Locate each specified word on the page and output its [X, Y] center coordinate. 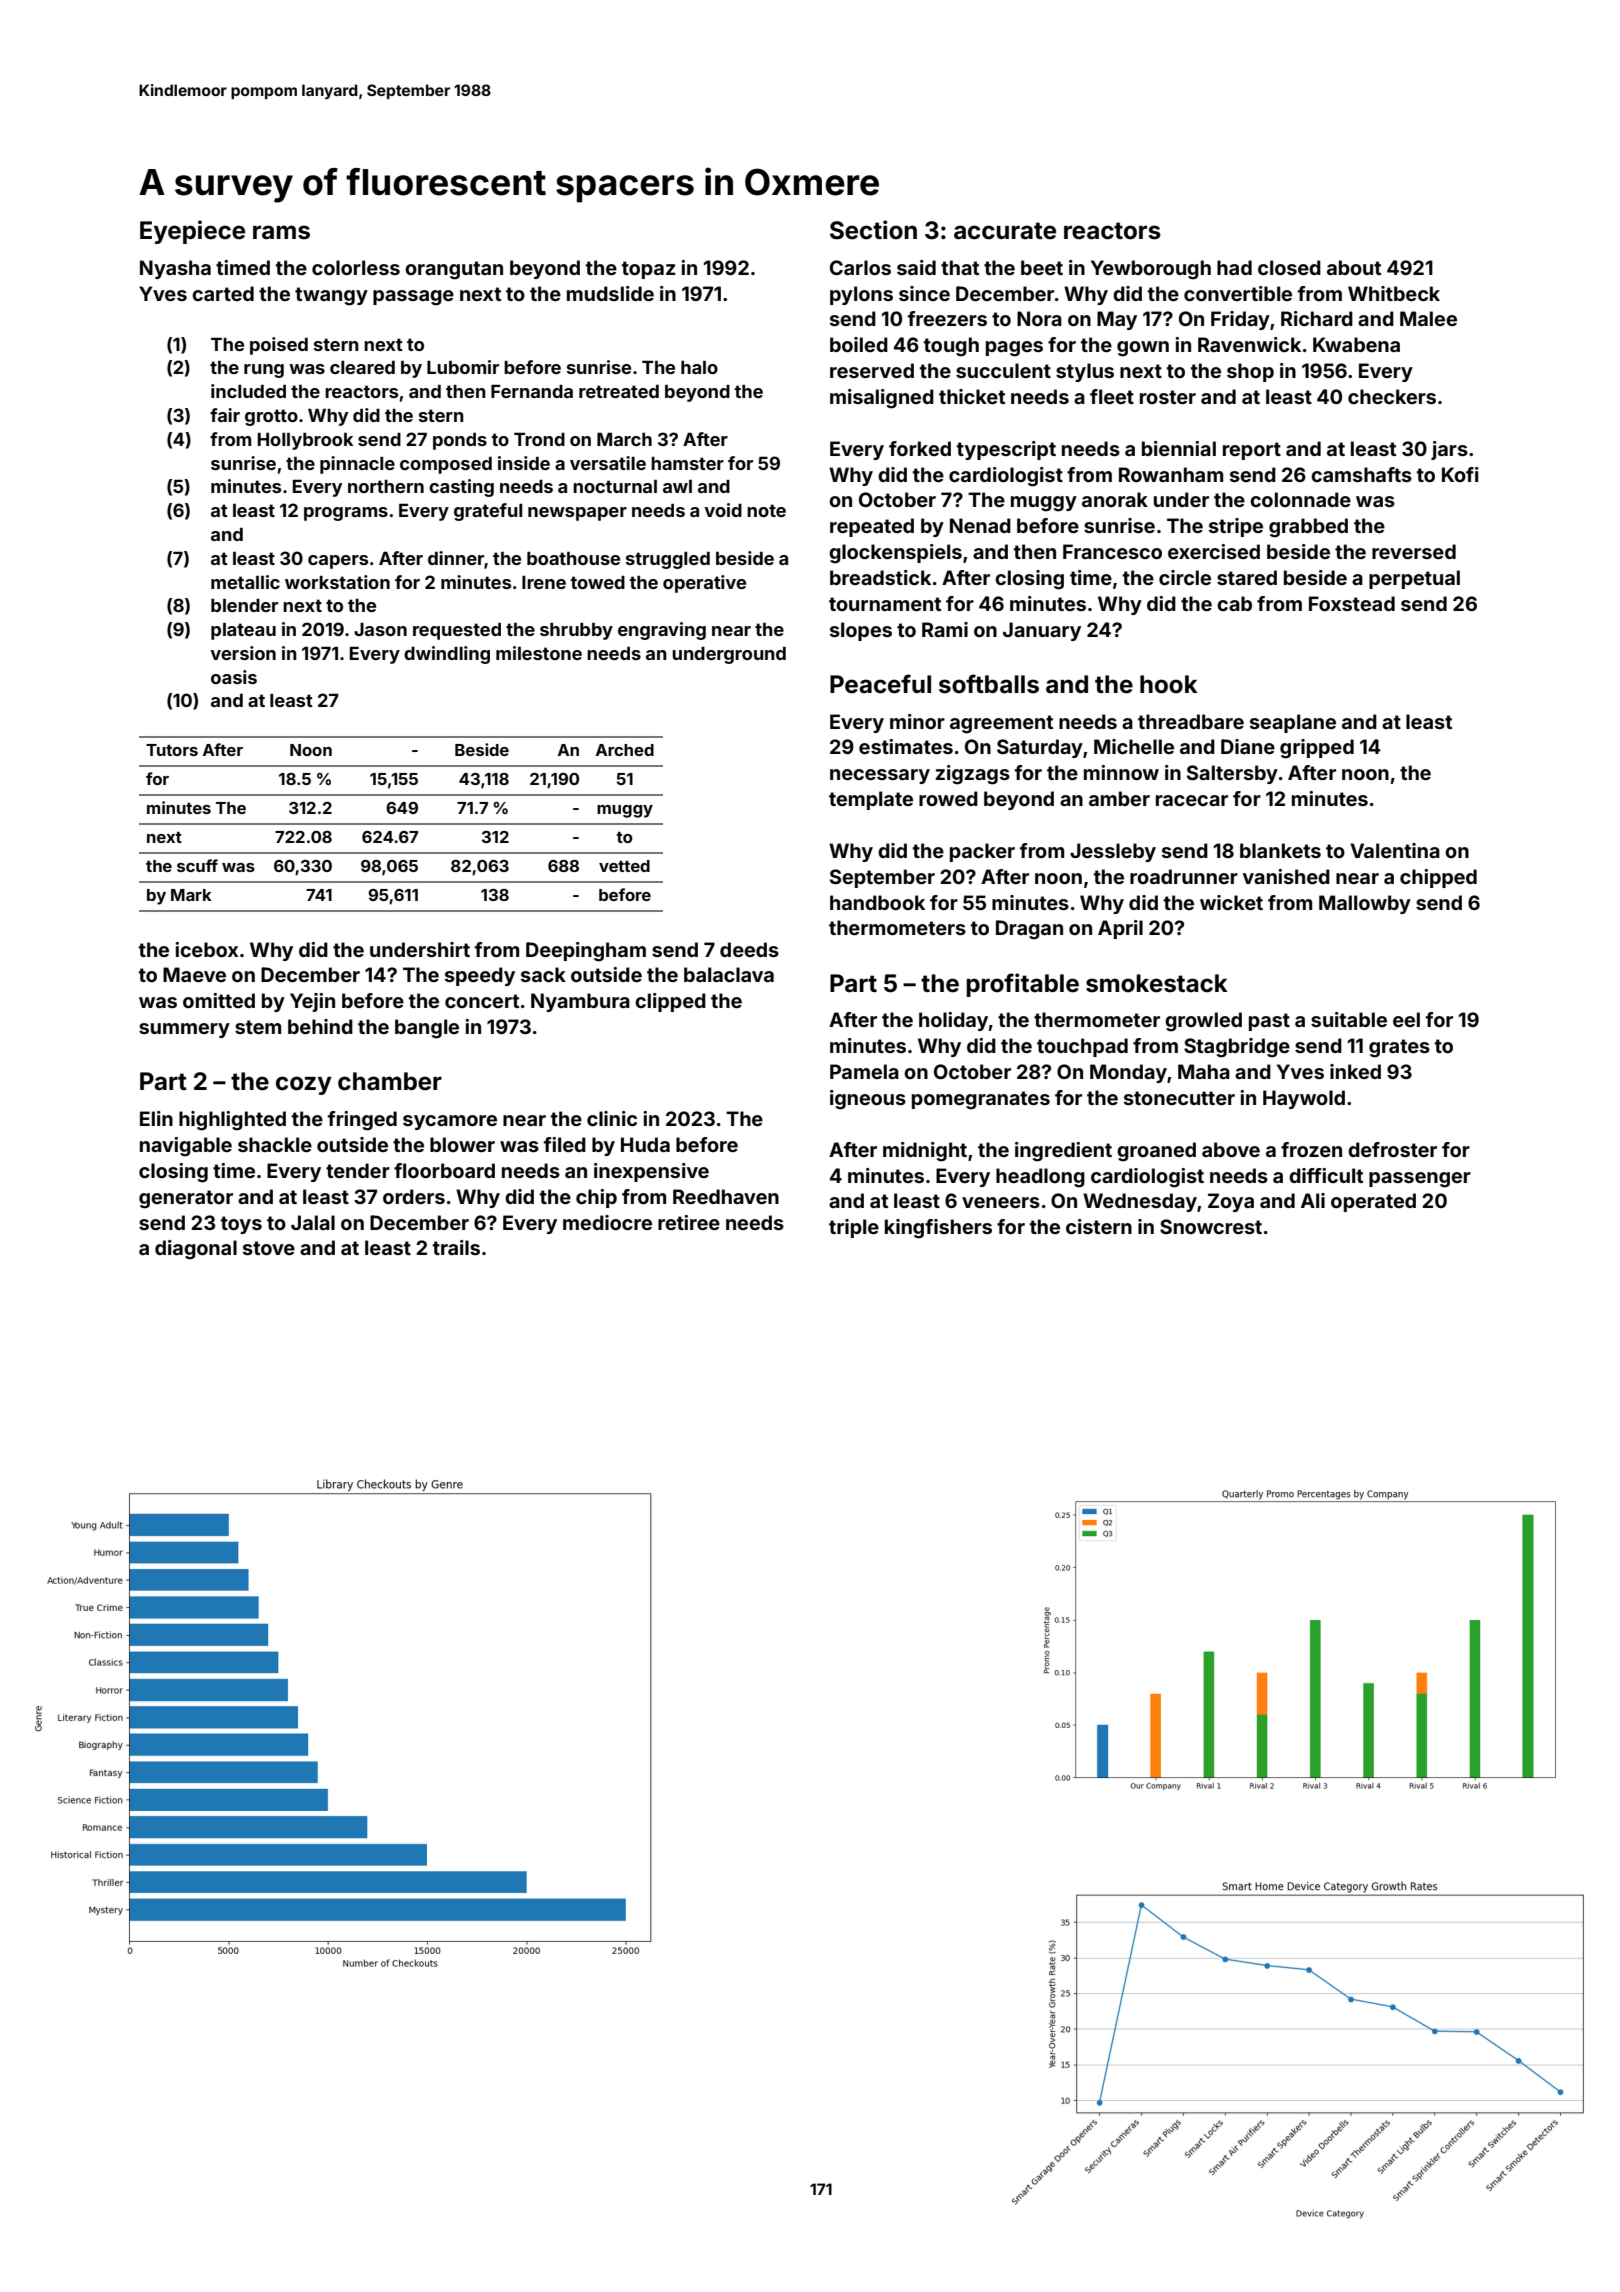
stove [269, 1248]
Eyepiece [192, 232]
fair [225, 415]
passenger [1420, 1180]
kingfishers [938, 1229]
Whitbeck [1394, 293]
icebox [206, 949]
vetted [624, 866]
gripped [1317, 749]
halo [699, 367]
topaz [648, 270]
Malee [1428, 318]
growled [1203, 1022]
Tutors [172, 750]
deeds [749, 949]
